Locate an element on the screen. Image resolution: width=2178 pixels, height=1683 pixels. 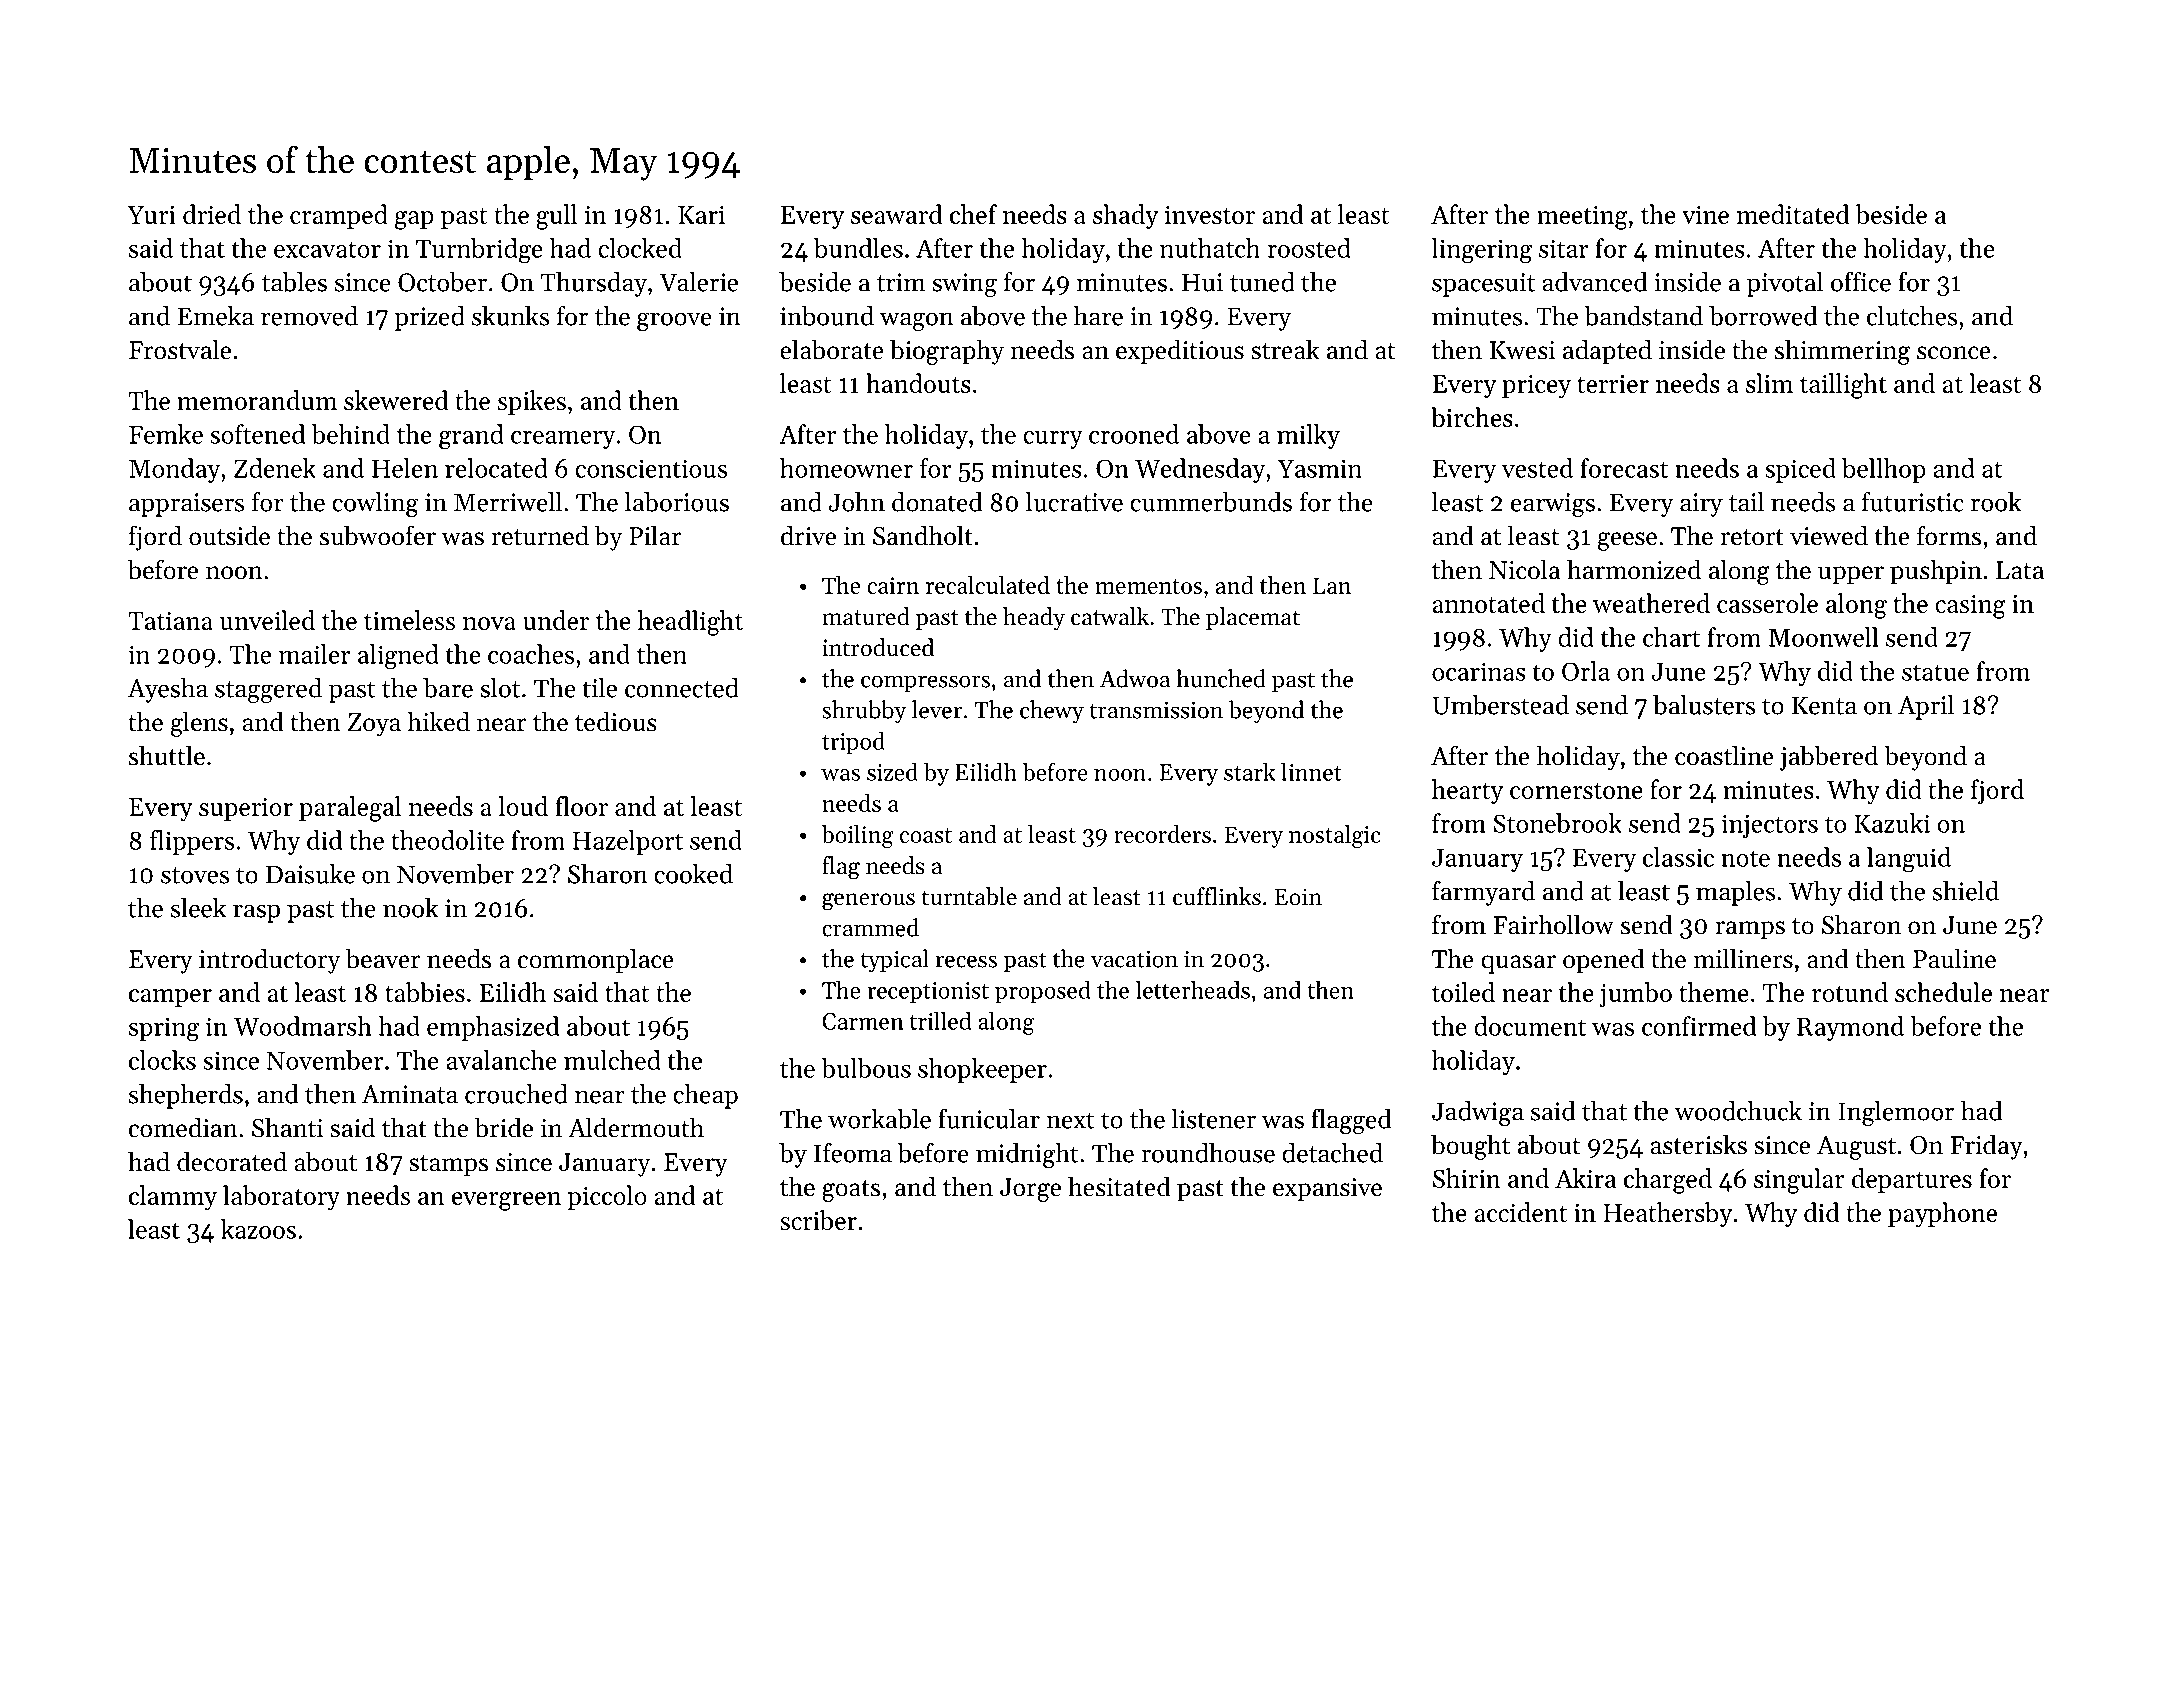
Ayesha is located at coordinates (168, 690).
